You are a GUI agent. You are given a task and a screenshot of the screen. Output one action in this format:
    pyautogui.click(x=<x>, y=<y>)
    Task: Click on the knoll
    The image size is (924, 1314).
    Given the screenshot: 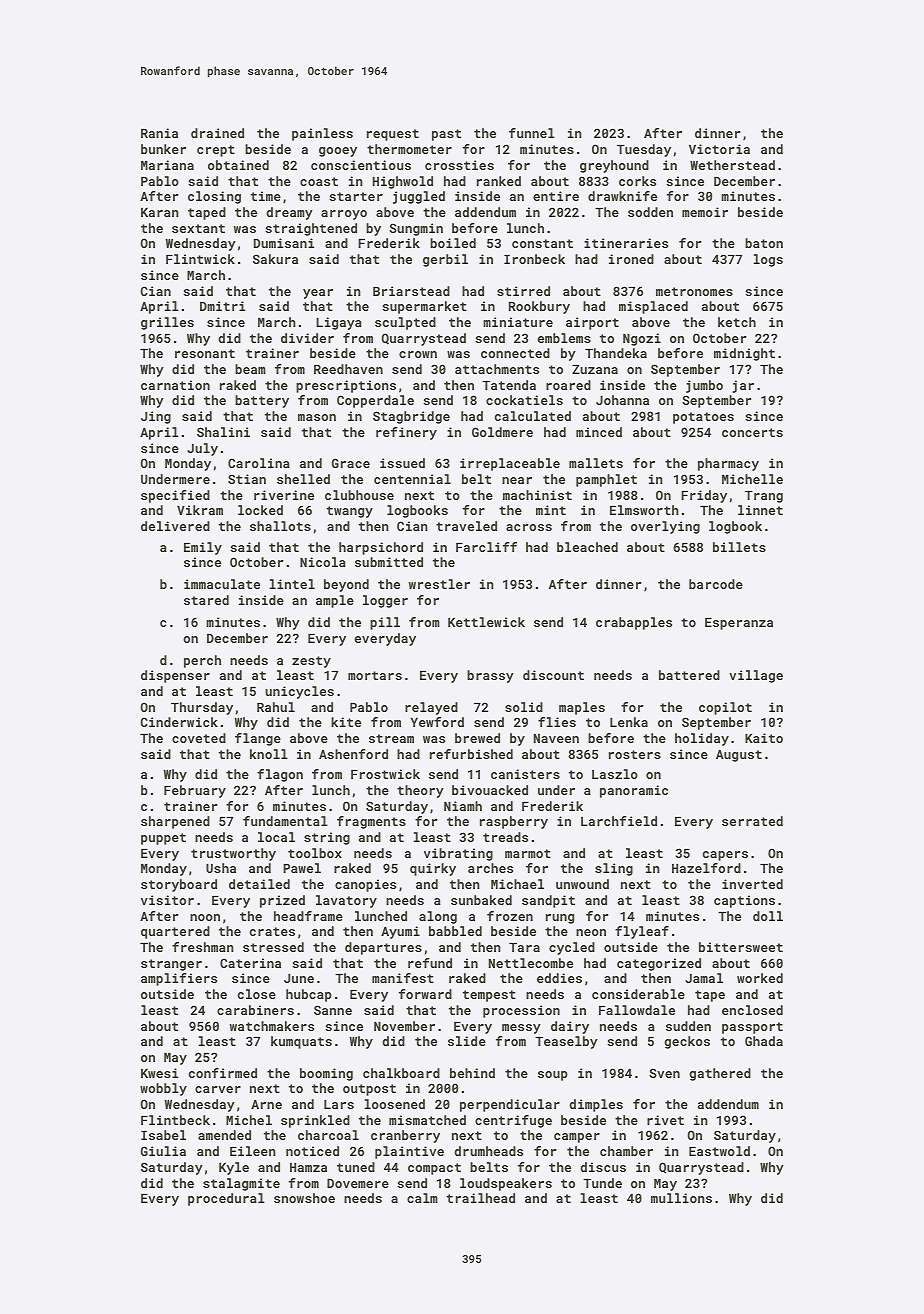 What is the action you would take?
    pyautogui.click(x=269, y=754)
